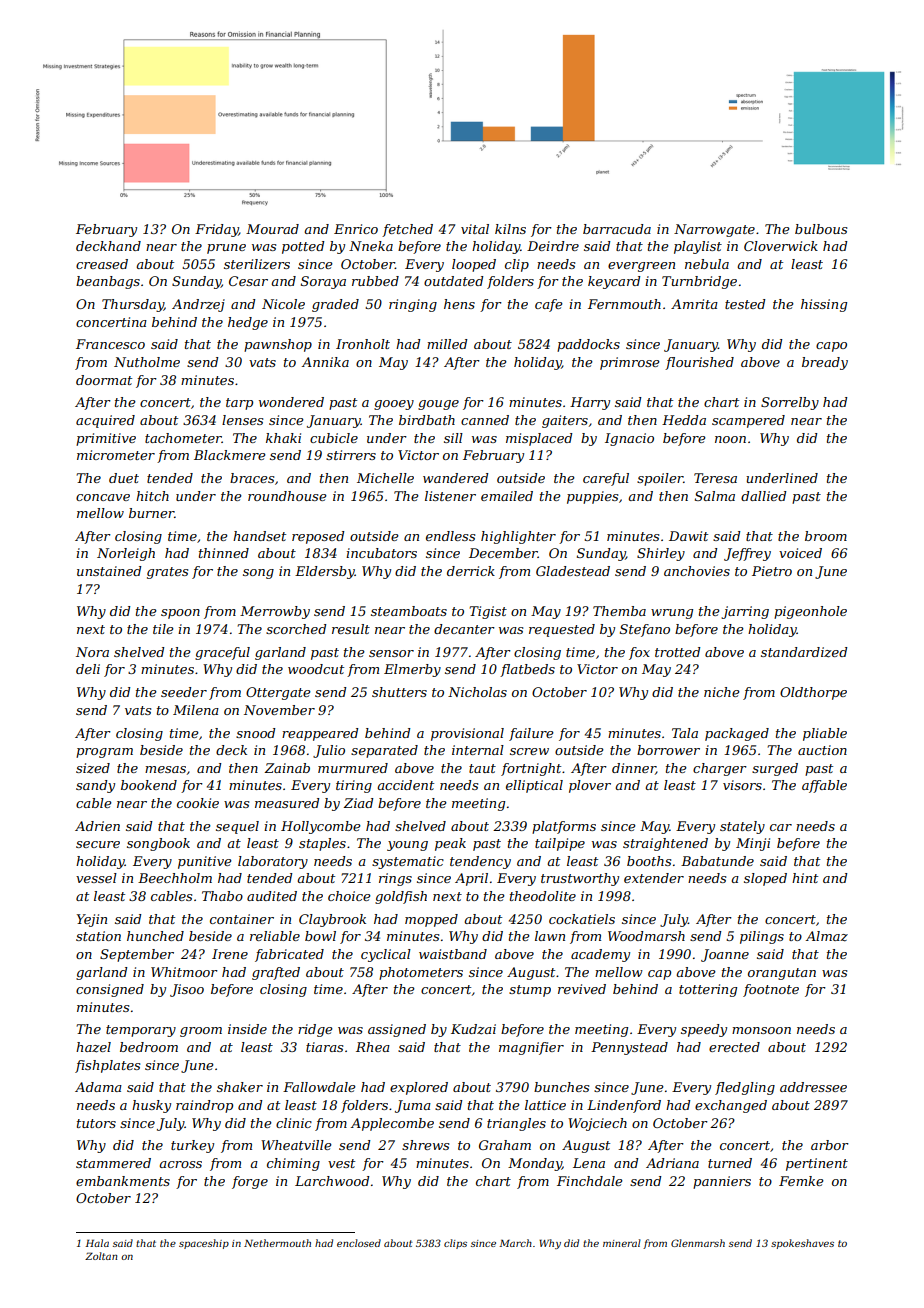 This screenshot has height=1308, width=924. What do you see at coordinates (672, 614) in the screenshot?
I see `wrung` at bounding box center [672, 614].
